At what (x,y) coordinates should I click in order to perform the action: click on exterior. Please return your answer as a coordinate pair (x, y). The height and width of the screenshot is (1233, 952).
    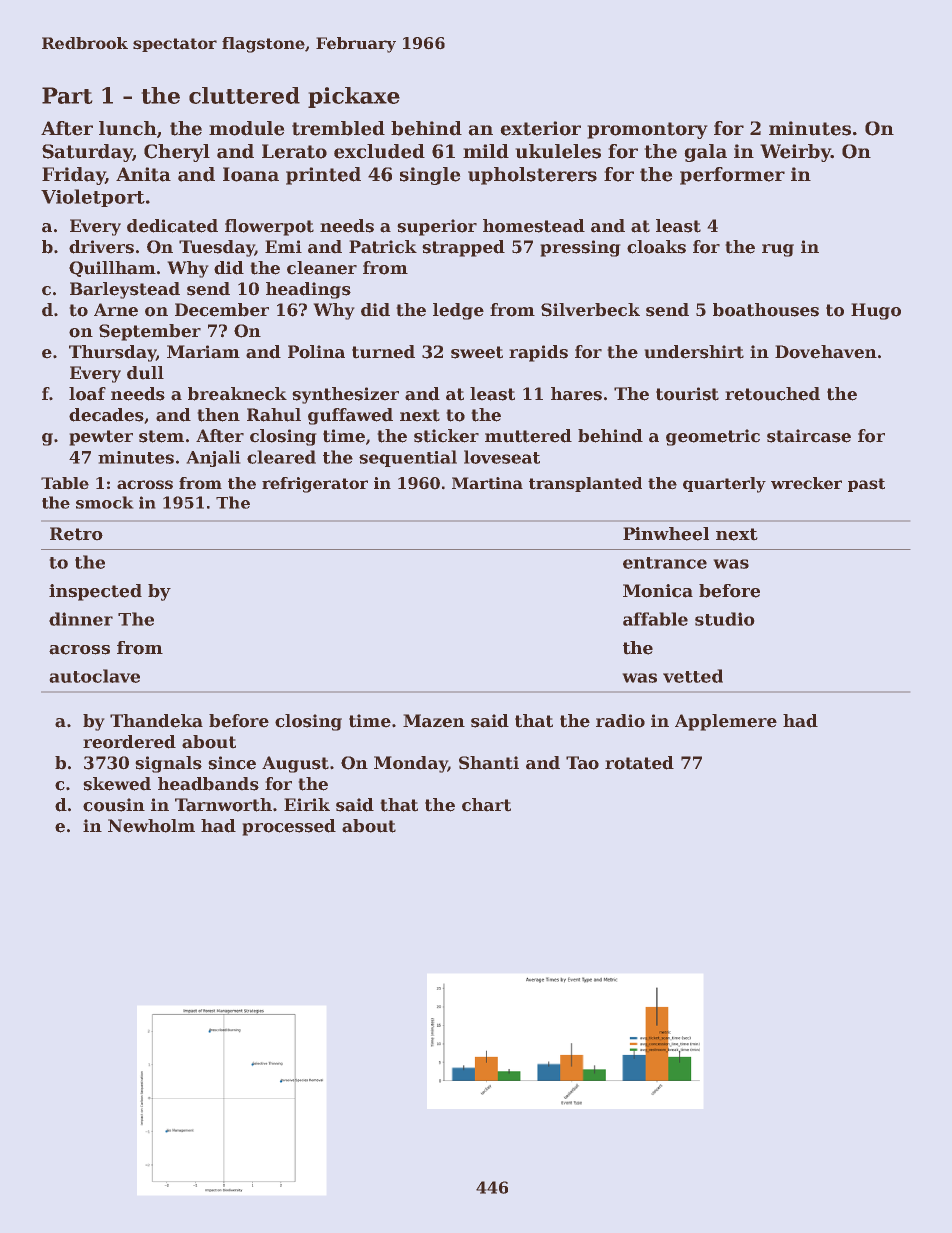
    Looking at the image, I should click on (540, 128).
